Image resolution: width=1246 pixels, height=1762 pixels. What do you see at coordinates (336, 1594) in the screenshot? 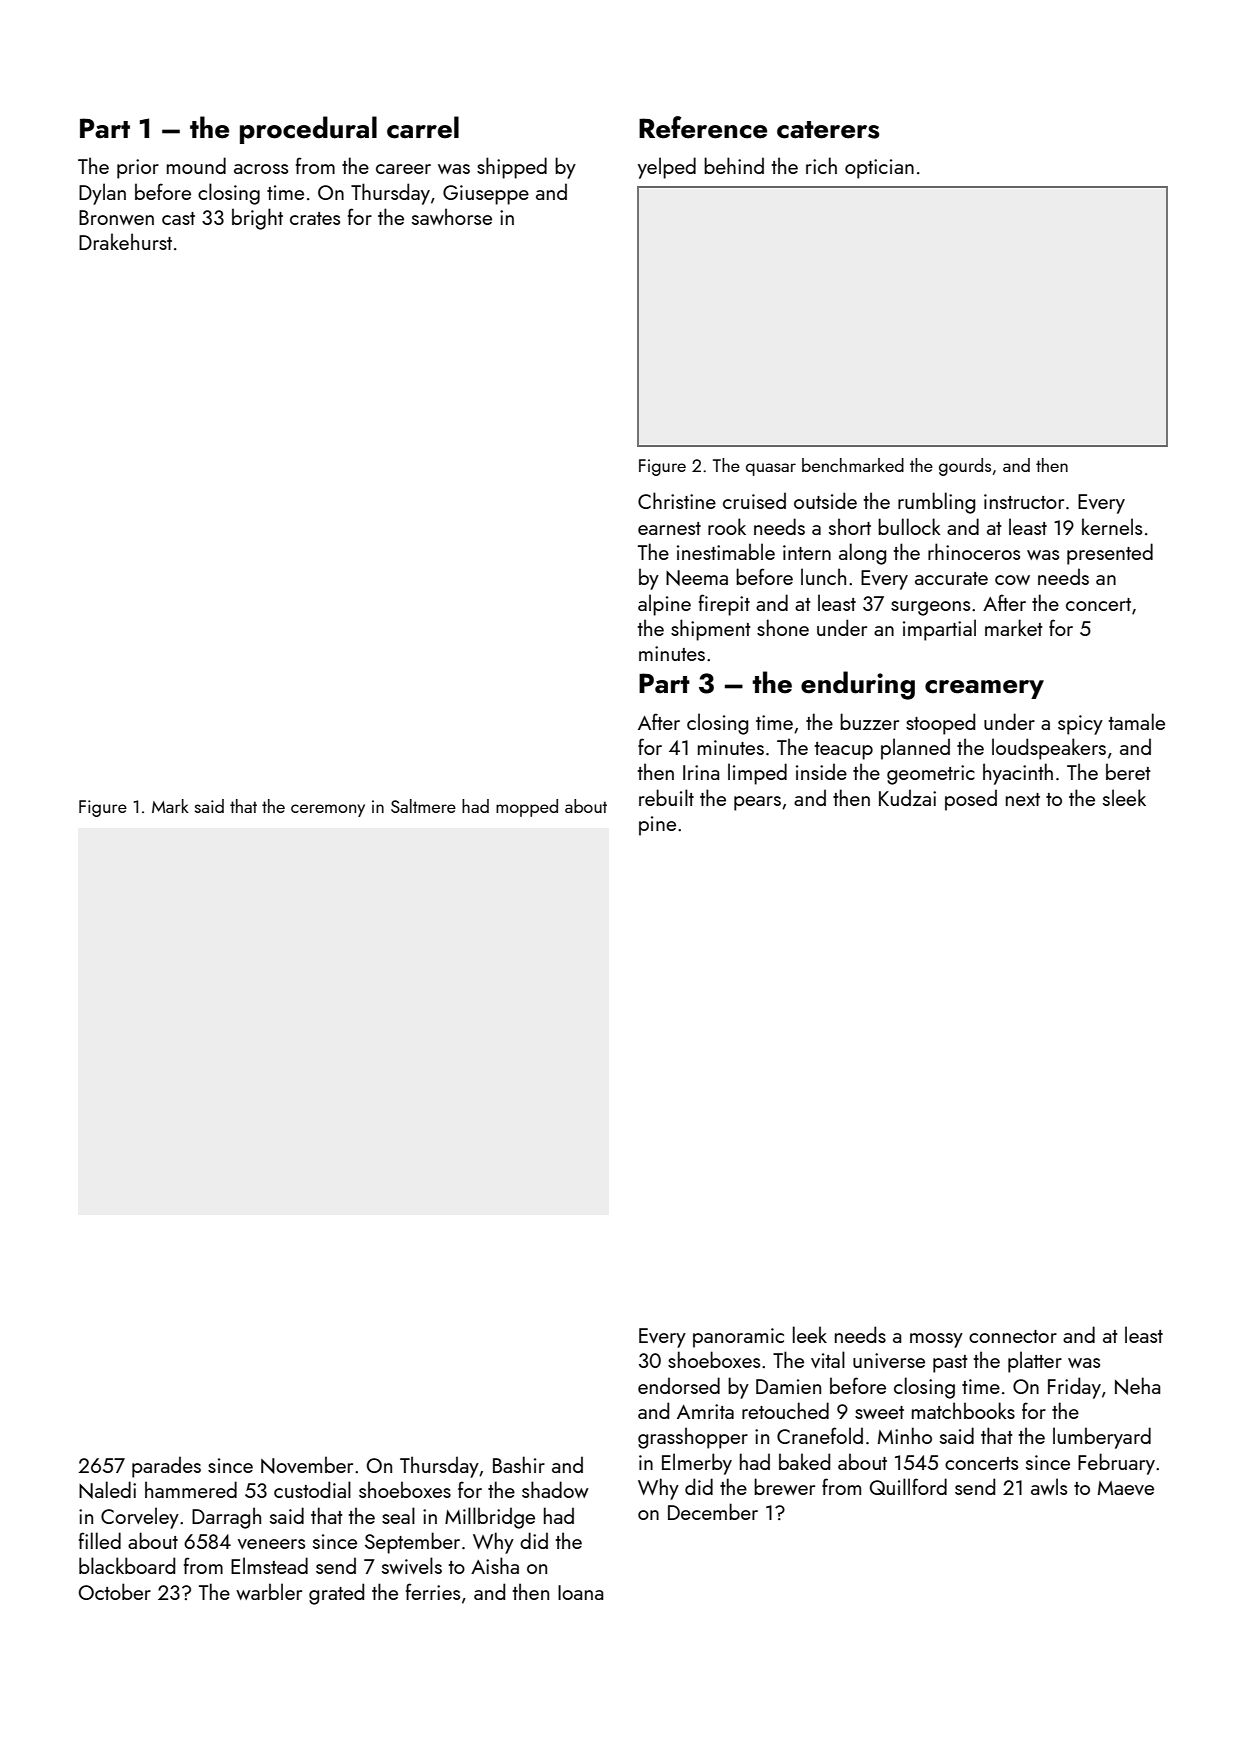
I see `grated` at bounding box center [336, 1594].
